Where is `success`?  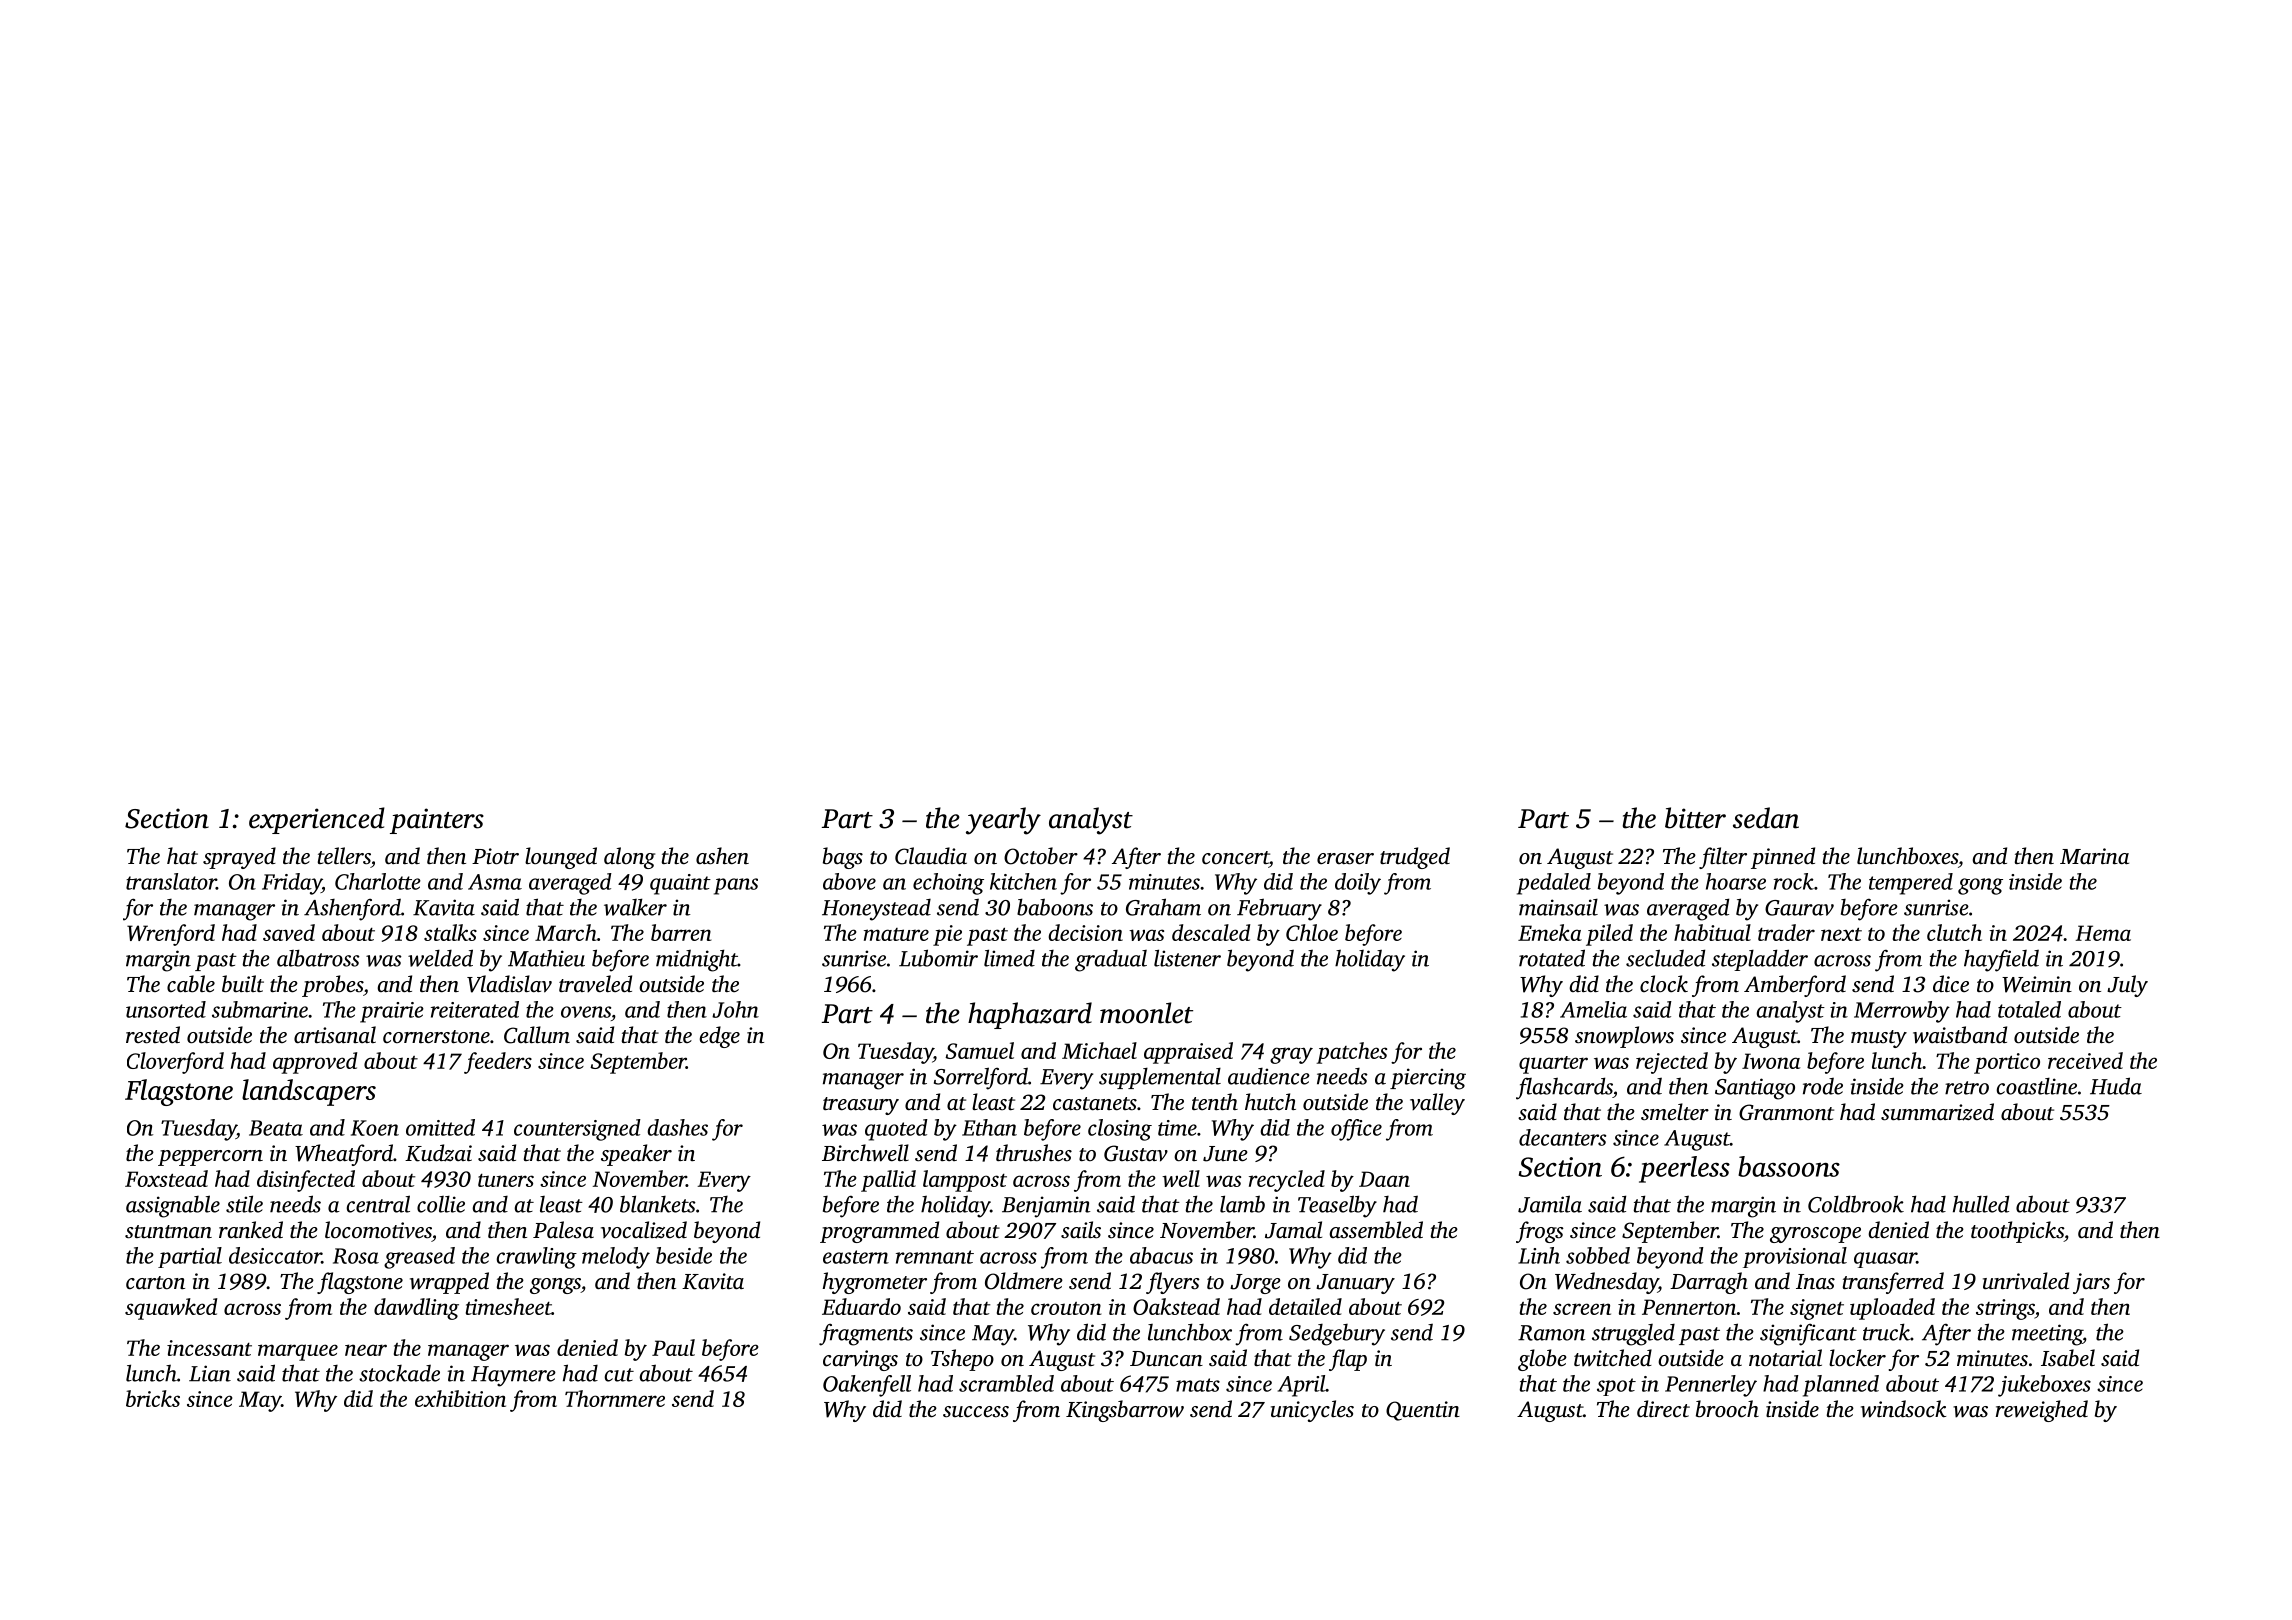 success is located at coordinates (976, 1412).
